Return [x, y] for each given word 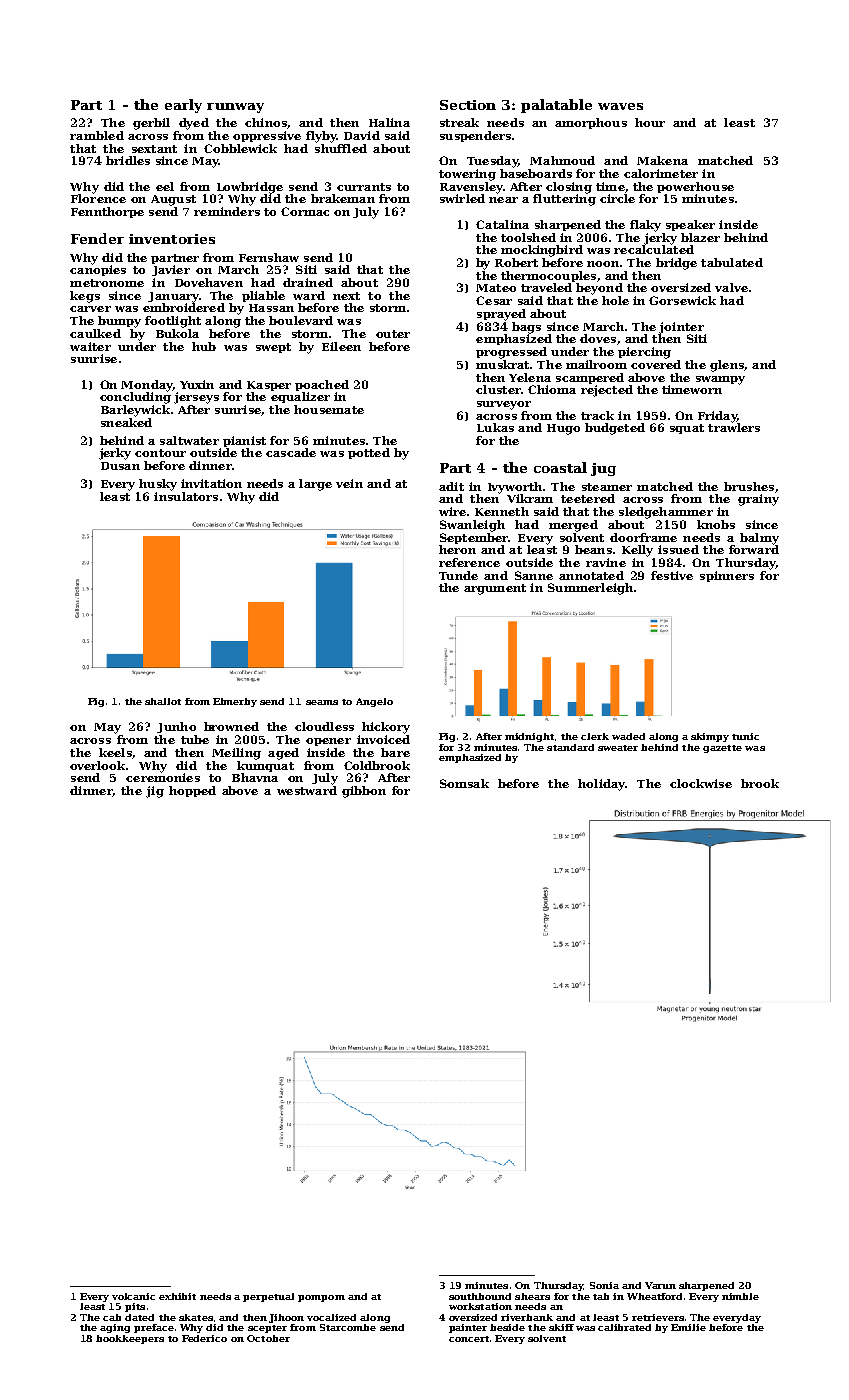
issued [678, 549]
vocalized [331, 1317]
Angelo [374, 702]
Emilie [688, 1327]
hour [650, 122]
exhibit [177, 1296]
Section [468, 105]
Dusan [120, 466]
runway [235, 108]
